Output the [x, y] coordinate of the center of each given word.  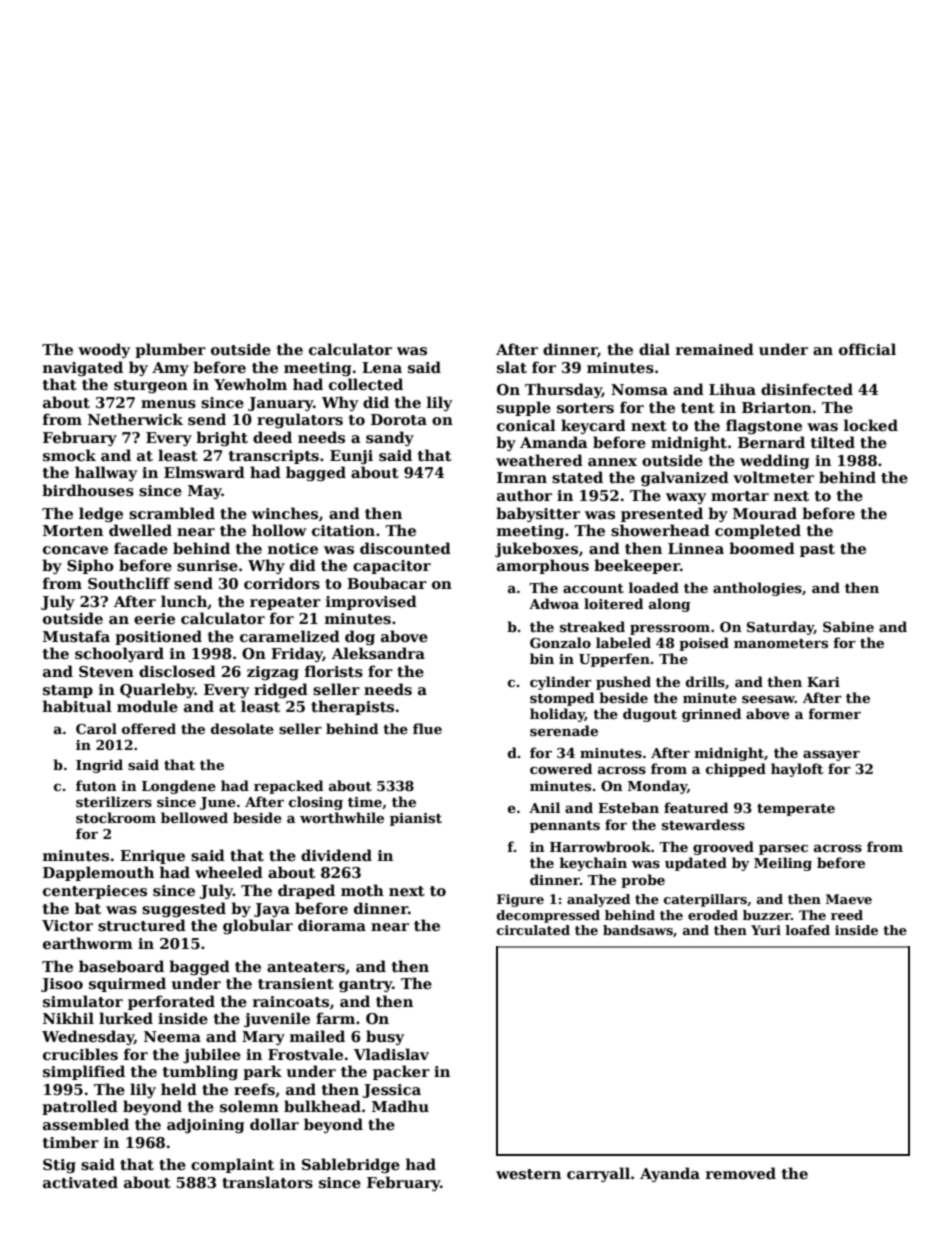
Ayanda [670, 1174]
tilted [833, 442]
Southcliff [129, 583]
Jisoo [62, 985]
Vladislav [391, 1054]
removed [741, 1173]
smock [69, 455]
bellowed [194, 817]
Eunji [351, 457]
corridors [282, 583]
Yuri [766, 930]
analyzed [598, 900]
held [179, 1089]
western [528, 1174]
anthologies [757, 589]
